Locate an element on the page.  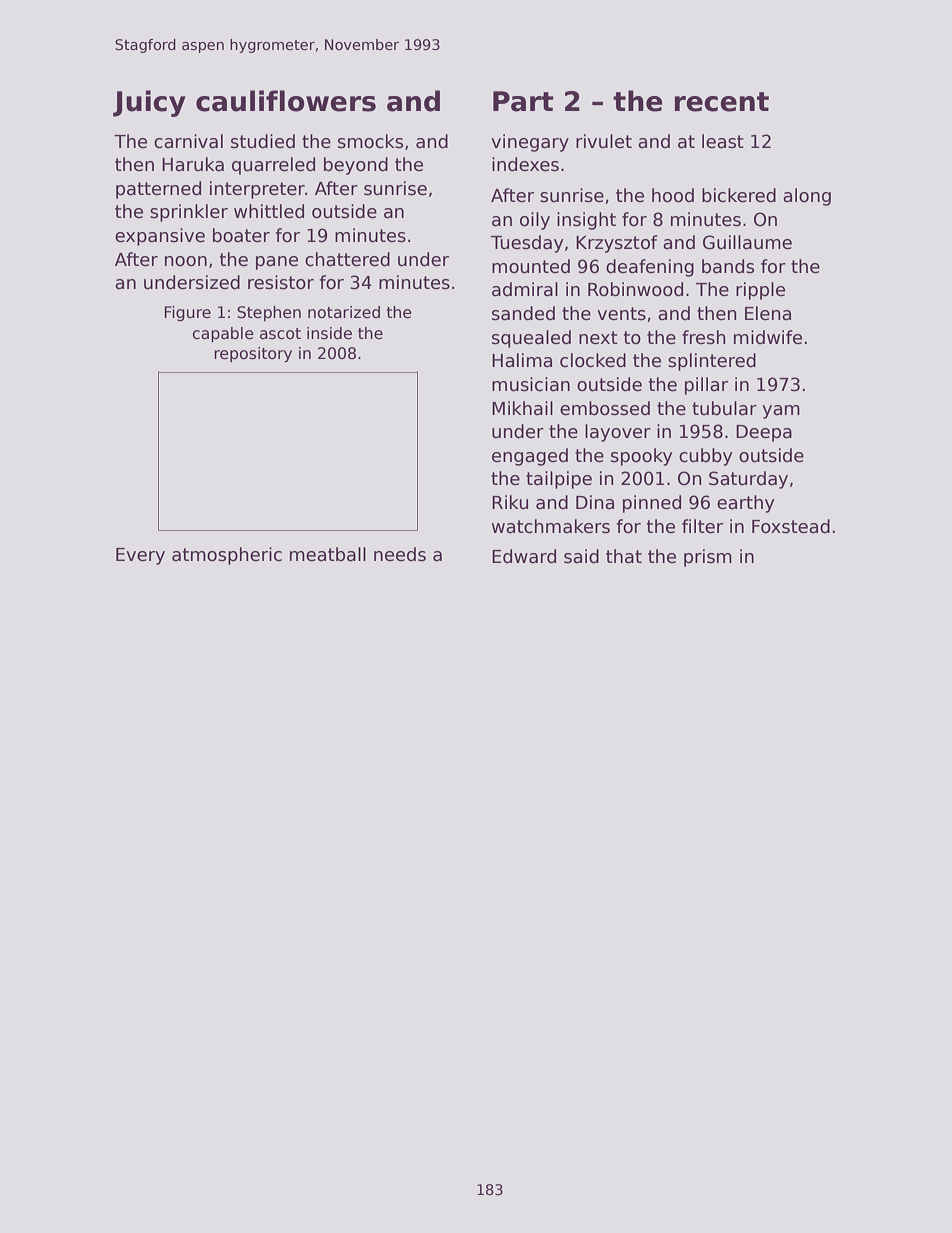
Deepa is located at coordinates (764, 433).
